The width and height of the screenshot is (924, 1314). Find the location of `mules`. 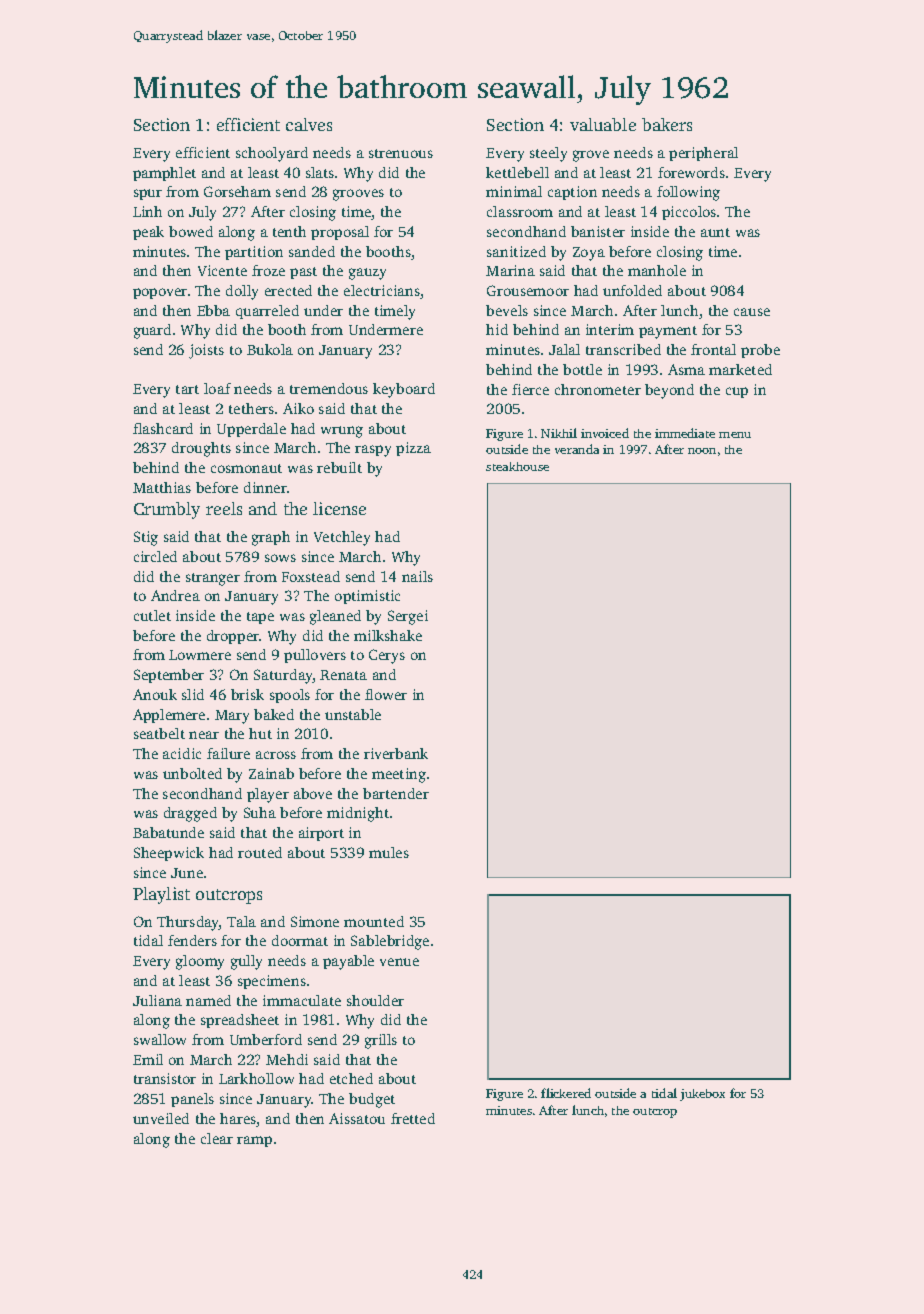

mules is located at coordinates (389, 852).
